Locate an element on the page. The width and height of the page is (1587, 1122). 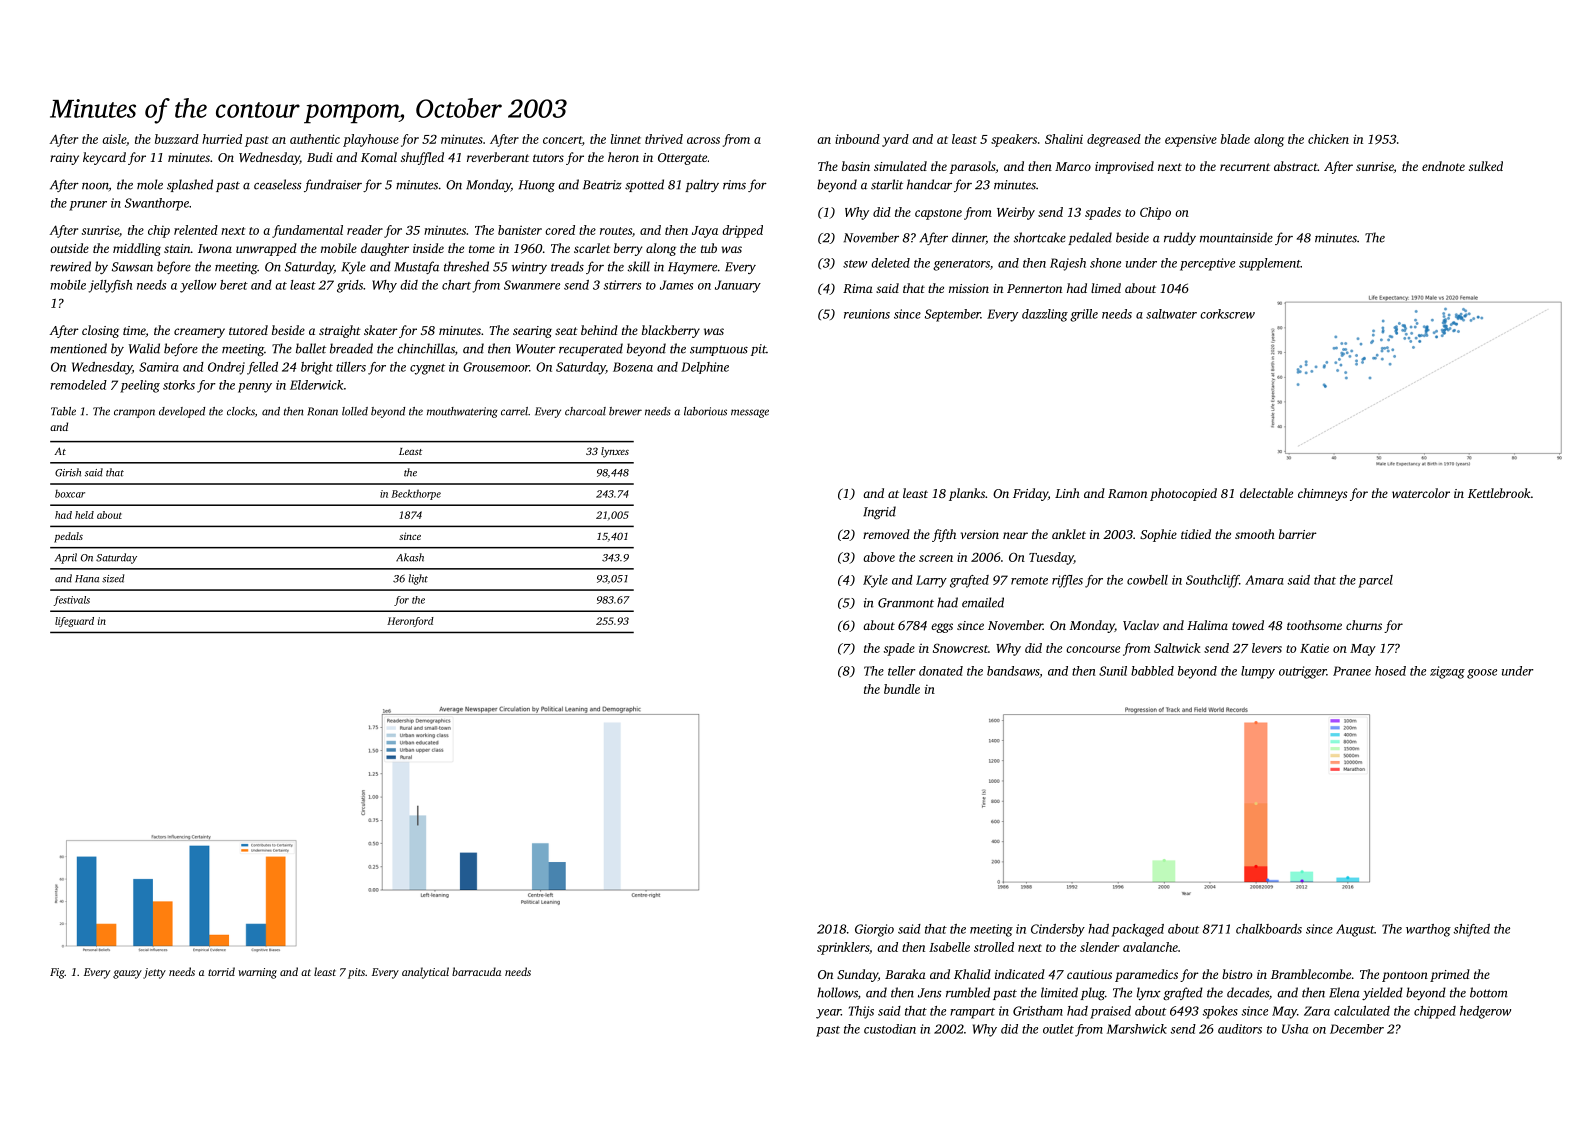
blade is located at coordinates (1235, 139).
